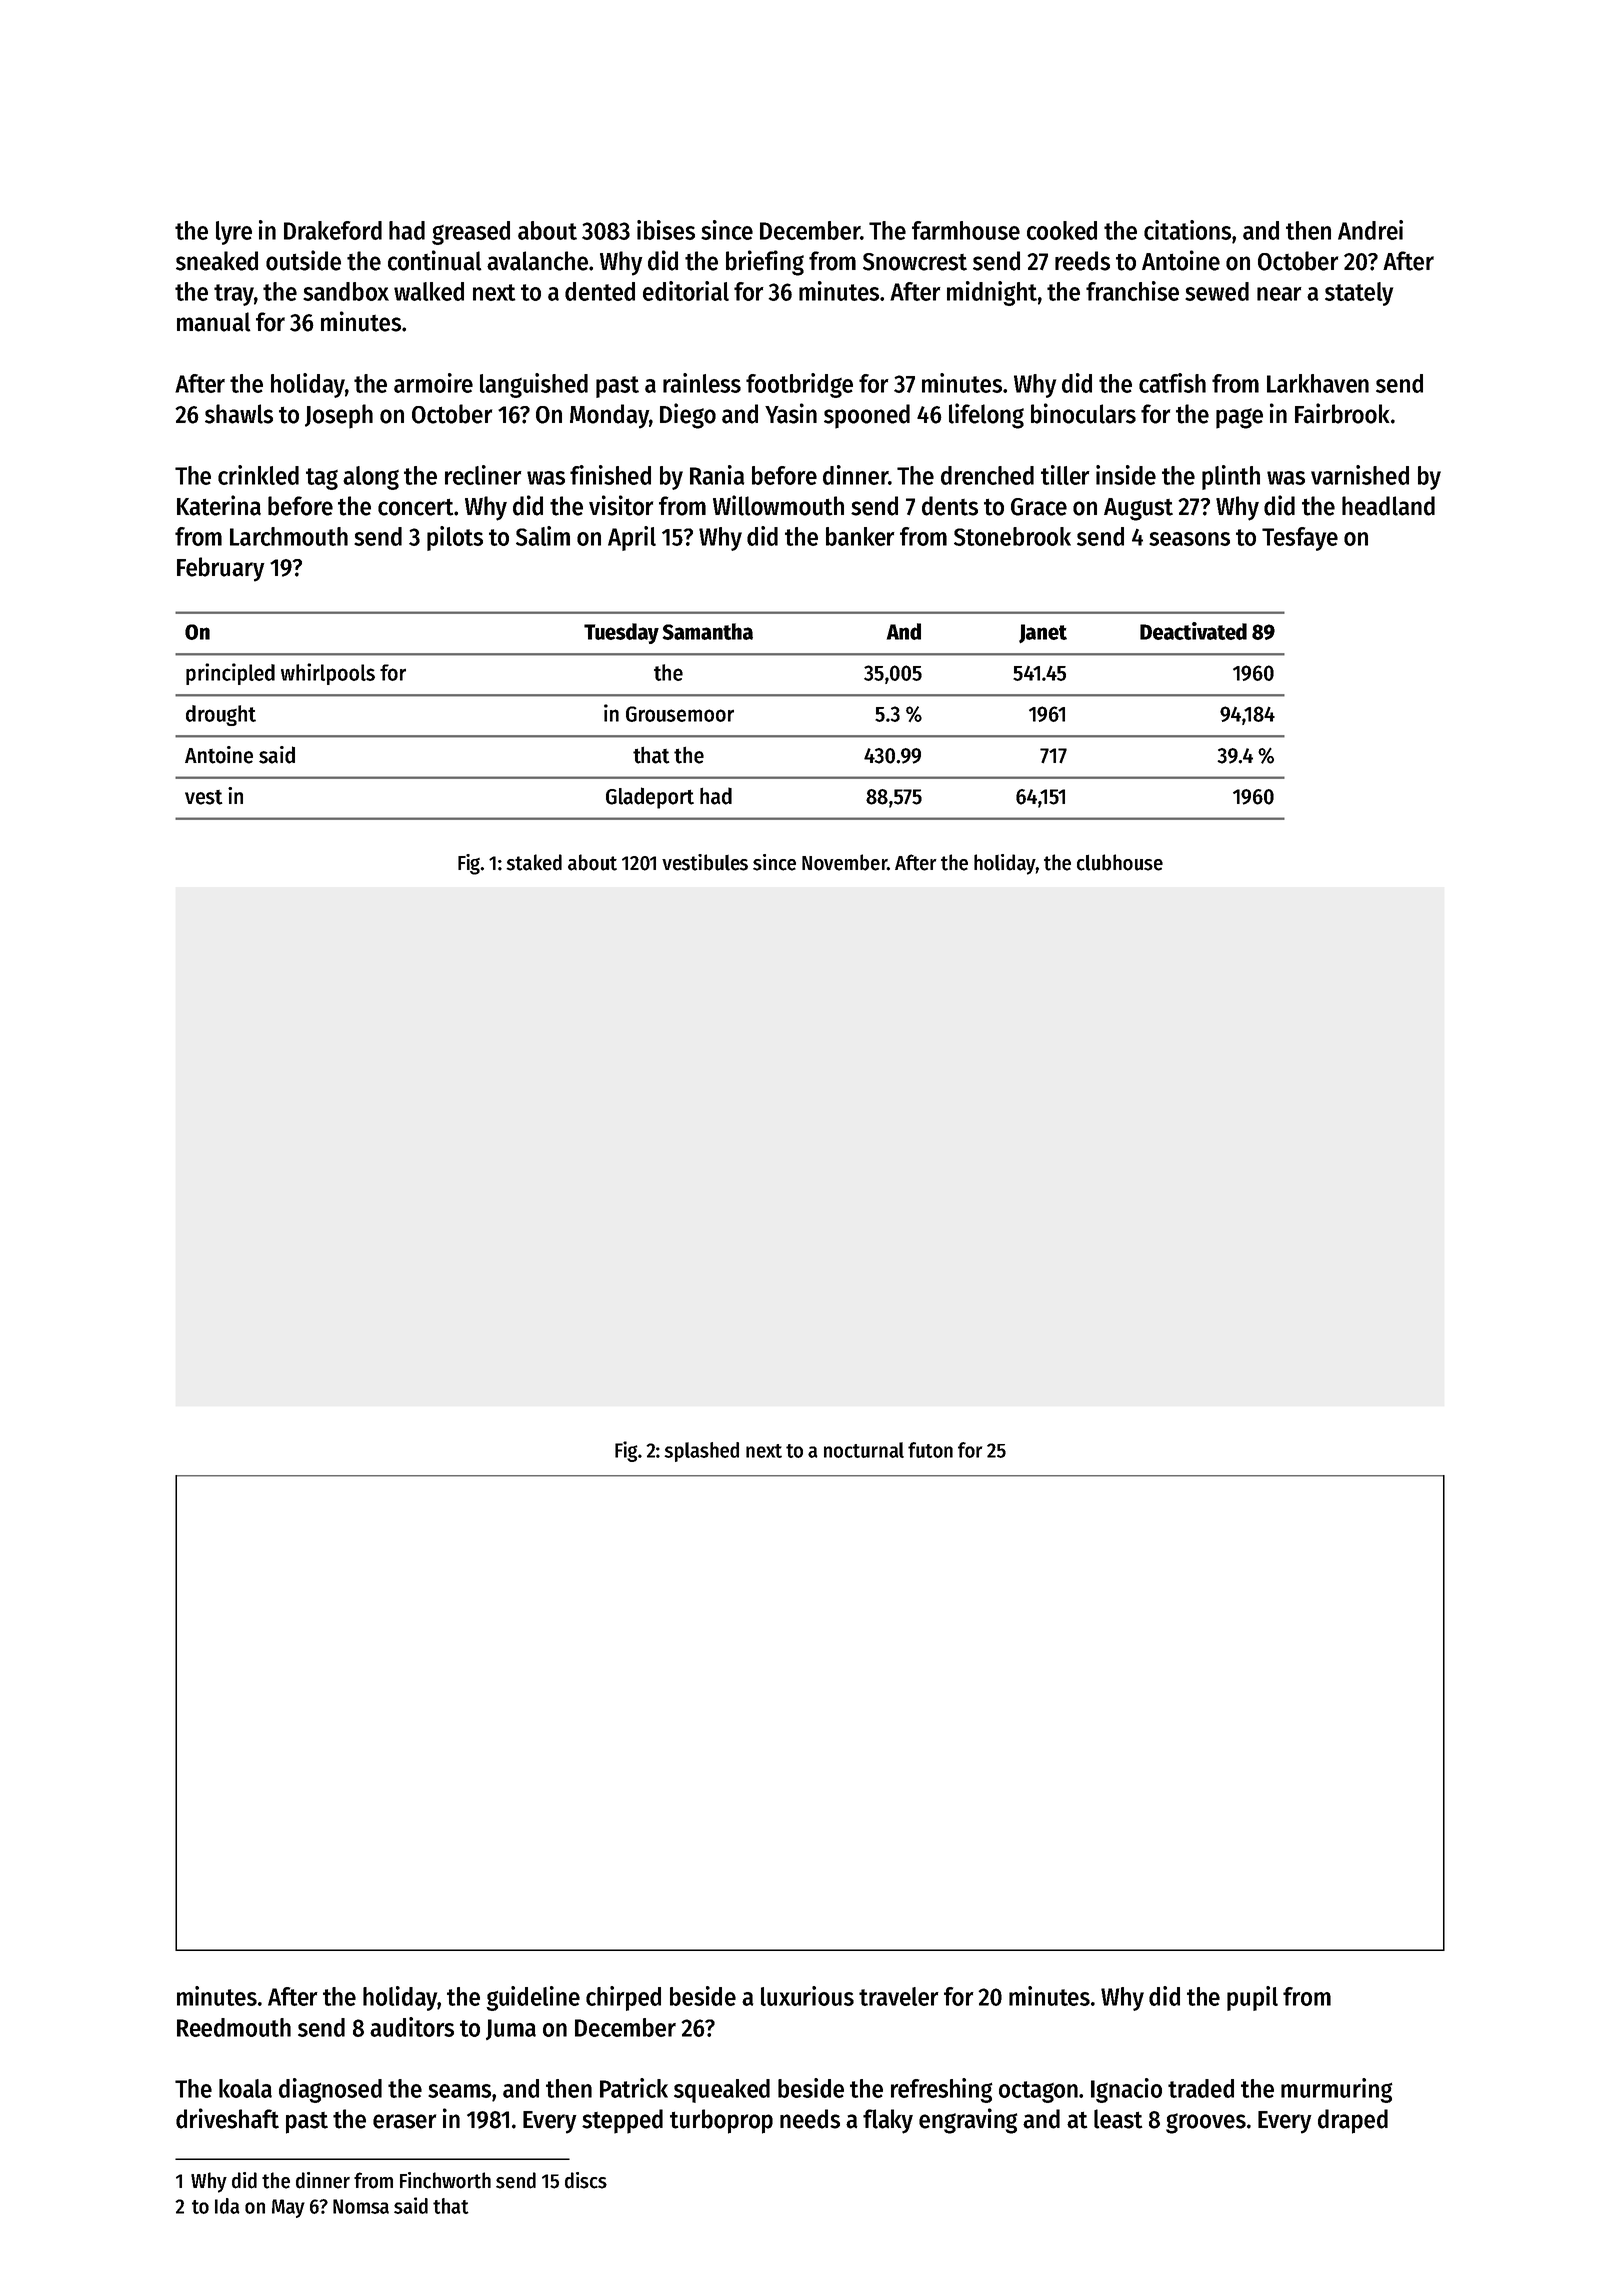 The image size is (1620, 2292). Describe the element at coordinates (303, 260) in the screenshot. I see `outside` at that location.
